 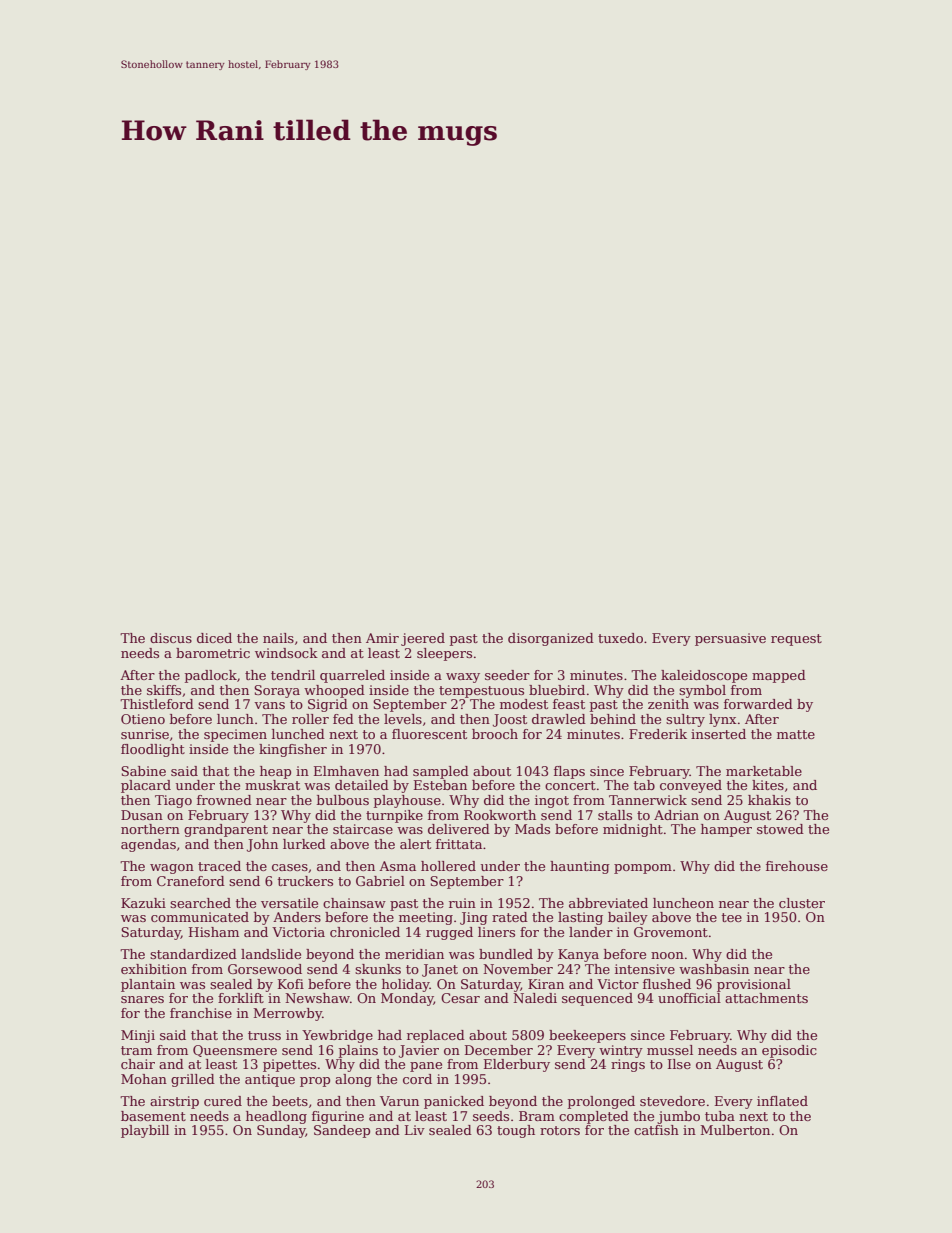 I want to click on Mulberton, so click(x=735, y=1130).
